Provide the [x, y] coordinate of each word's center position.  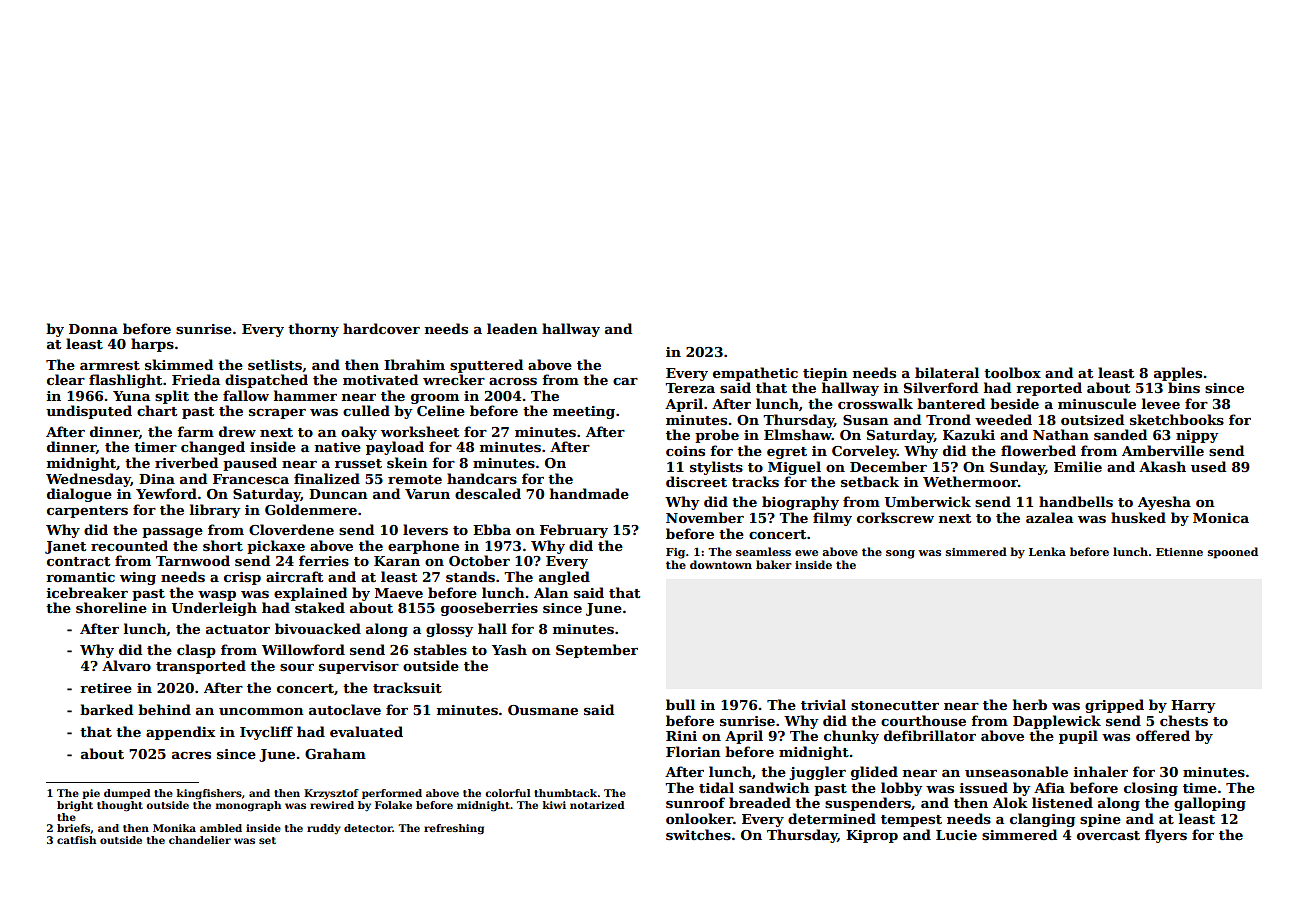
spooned [1233, 553]
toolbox [1012, 372]
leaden [512, 328]
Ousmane [543, 710]
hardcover [381, 328]
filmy [832, 519]
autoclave [345, 709]
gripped [1114, 706]
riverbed [186, 462]
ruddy [324, 829]
